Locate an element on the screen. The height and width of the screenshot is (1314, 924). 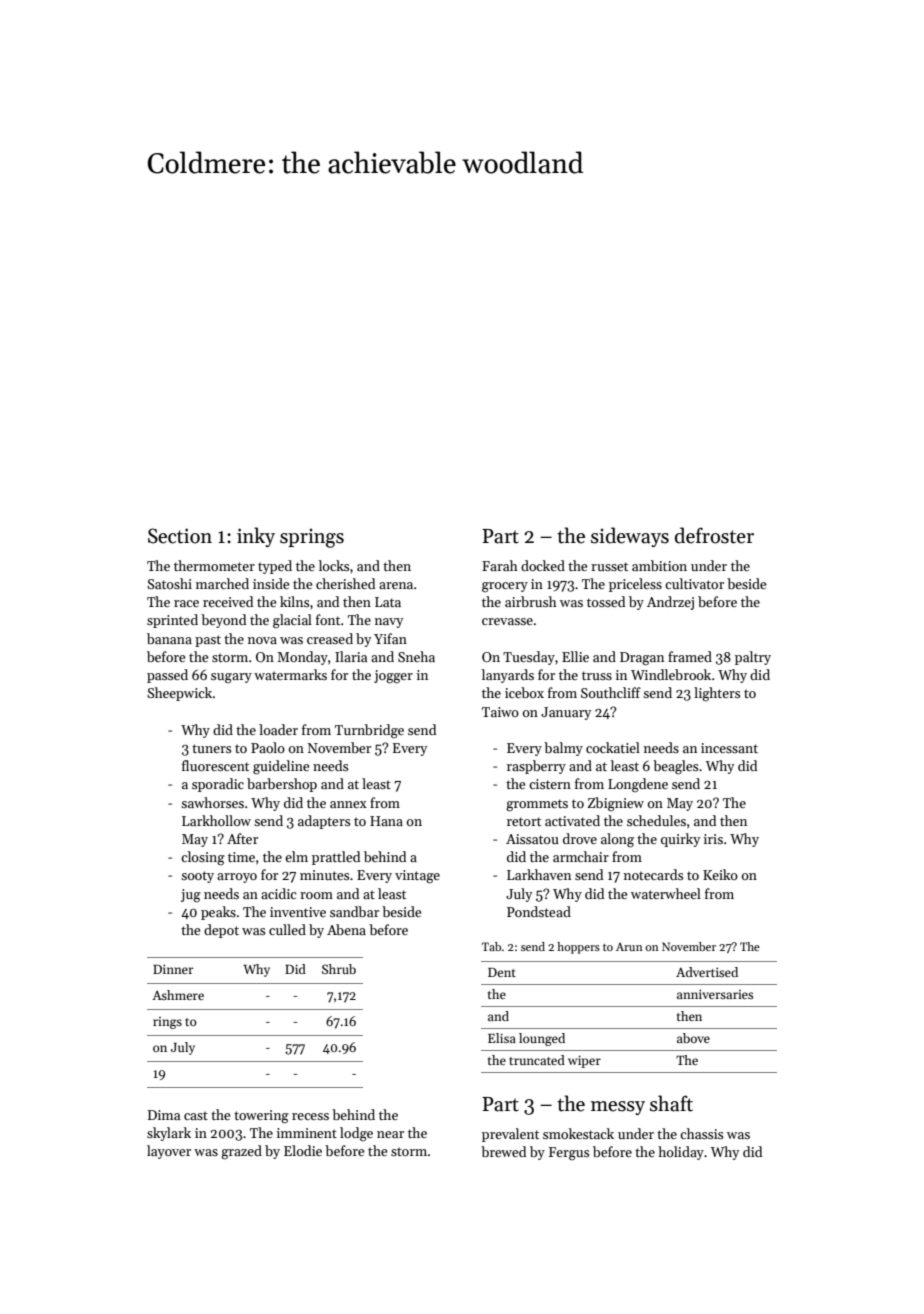
culled is located at coordinates (287, 929).
